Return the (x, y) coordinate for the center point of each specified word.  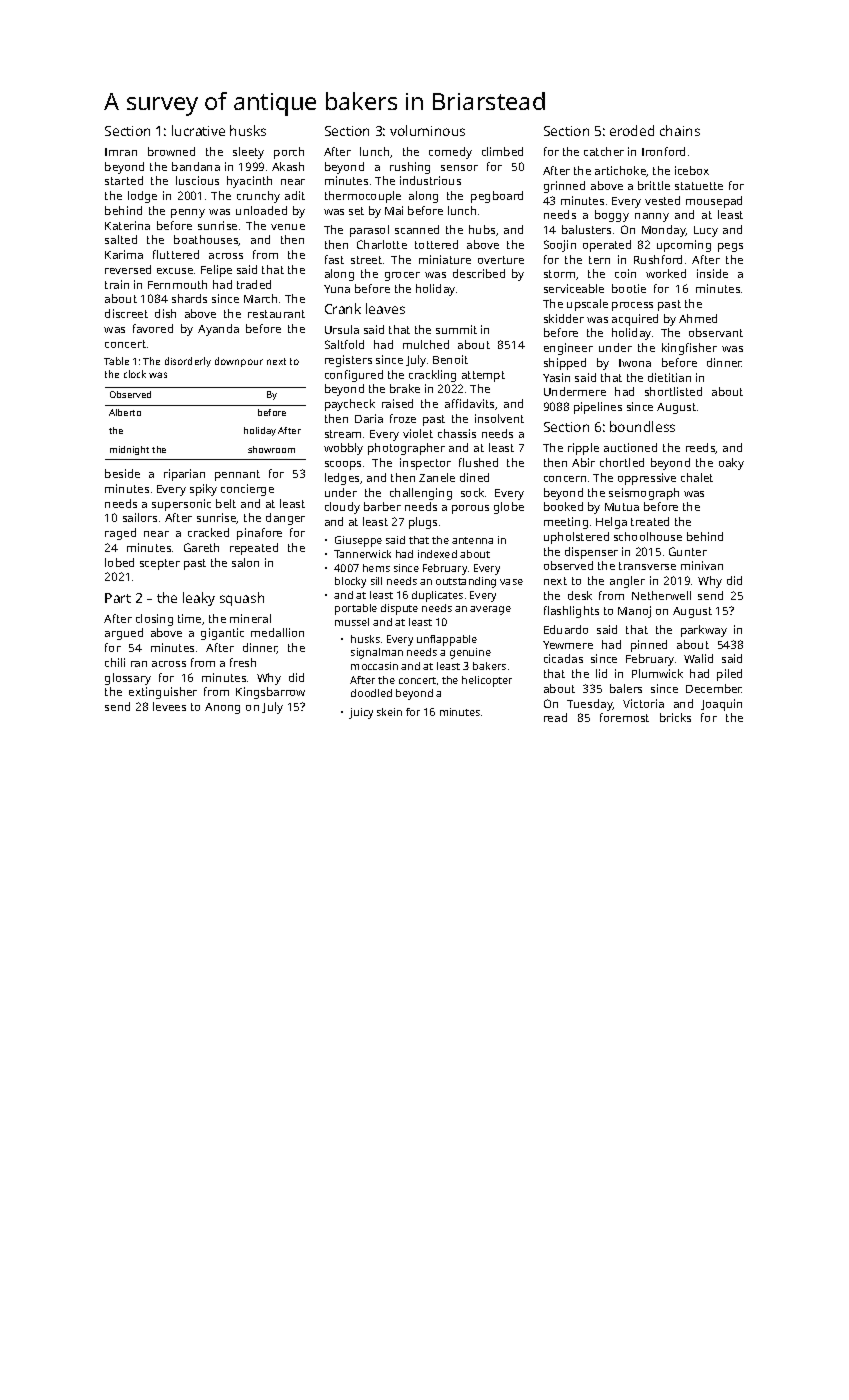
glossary (128, 679)
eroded (632, 130)
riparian (184, 475)
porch (289, 153)
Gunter (688, 551)
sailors (140, 517)
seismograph (644, 494)
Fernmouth (177, 284)
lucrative (198, 130)
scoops (343, 465)
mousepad (714, 202)
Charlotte (382, 244)
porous (470, 509)
